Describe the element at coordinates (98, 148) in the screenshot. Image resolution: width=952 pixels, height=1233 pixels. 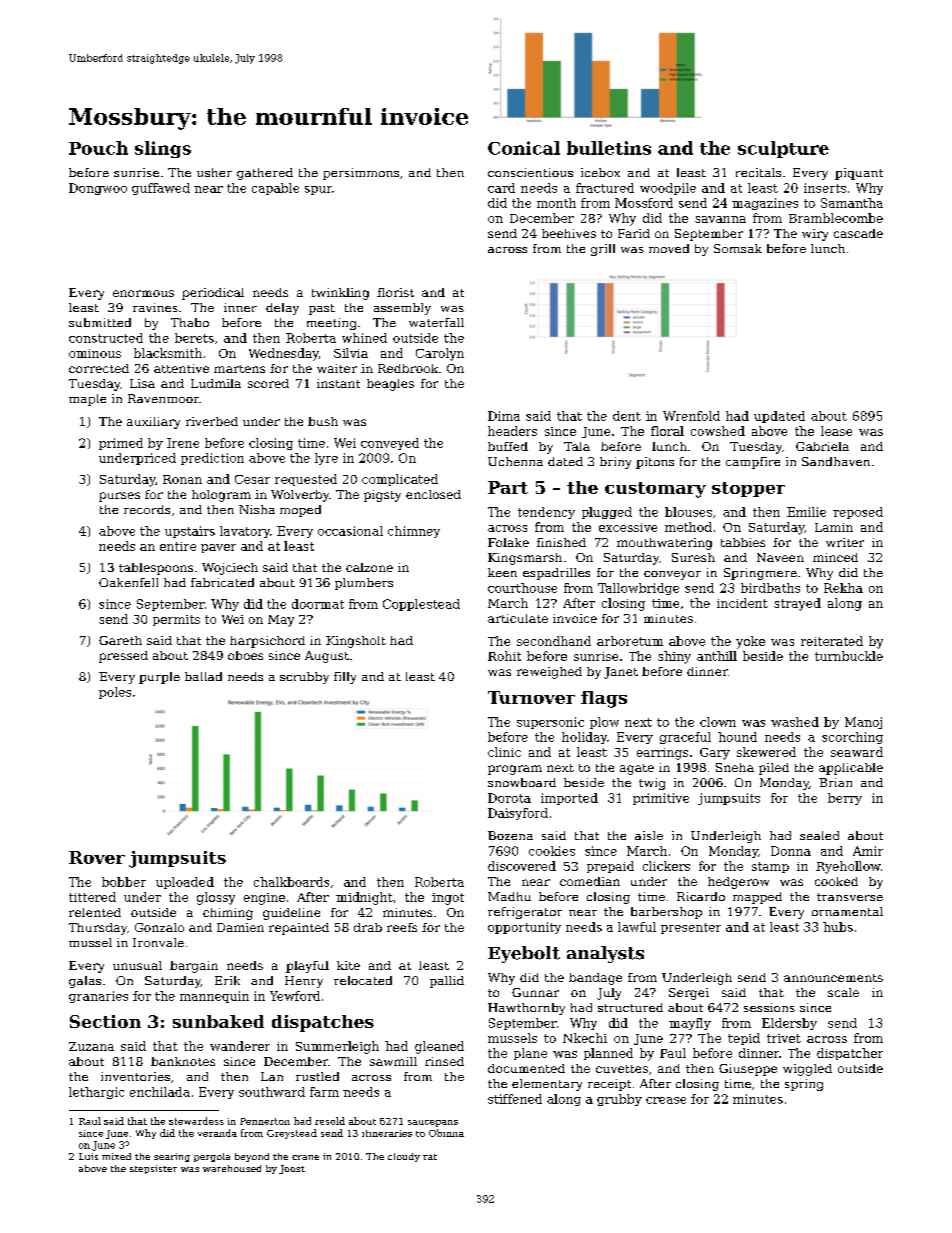
I see `Pouch` at that location.
